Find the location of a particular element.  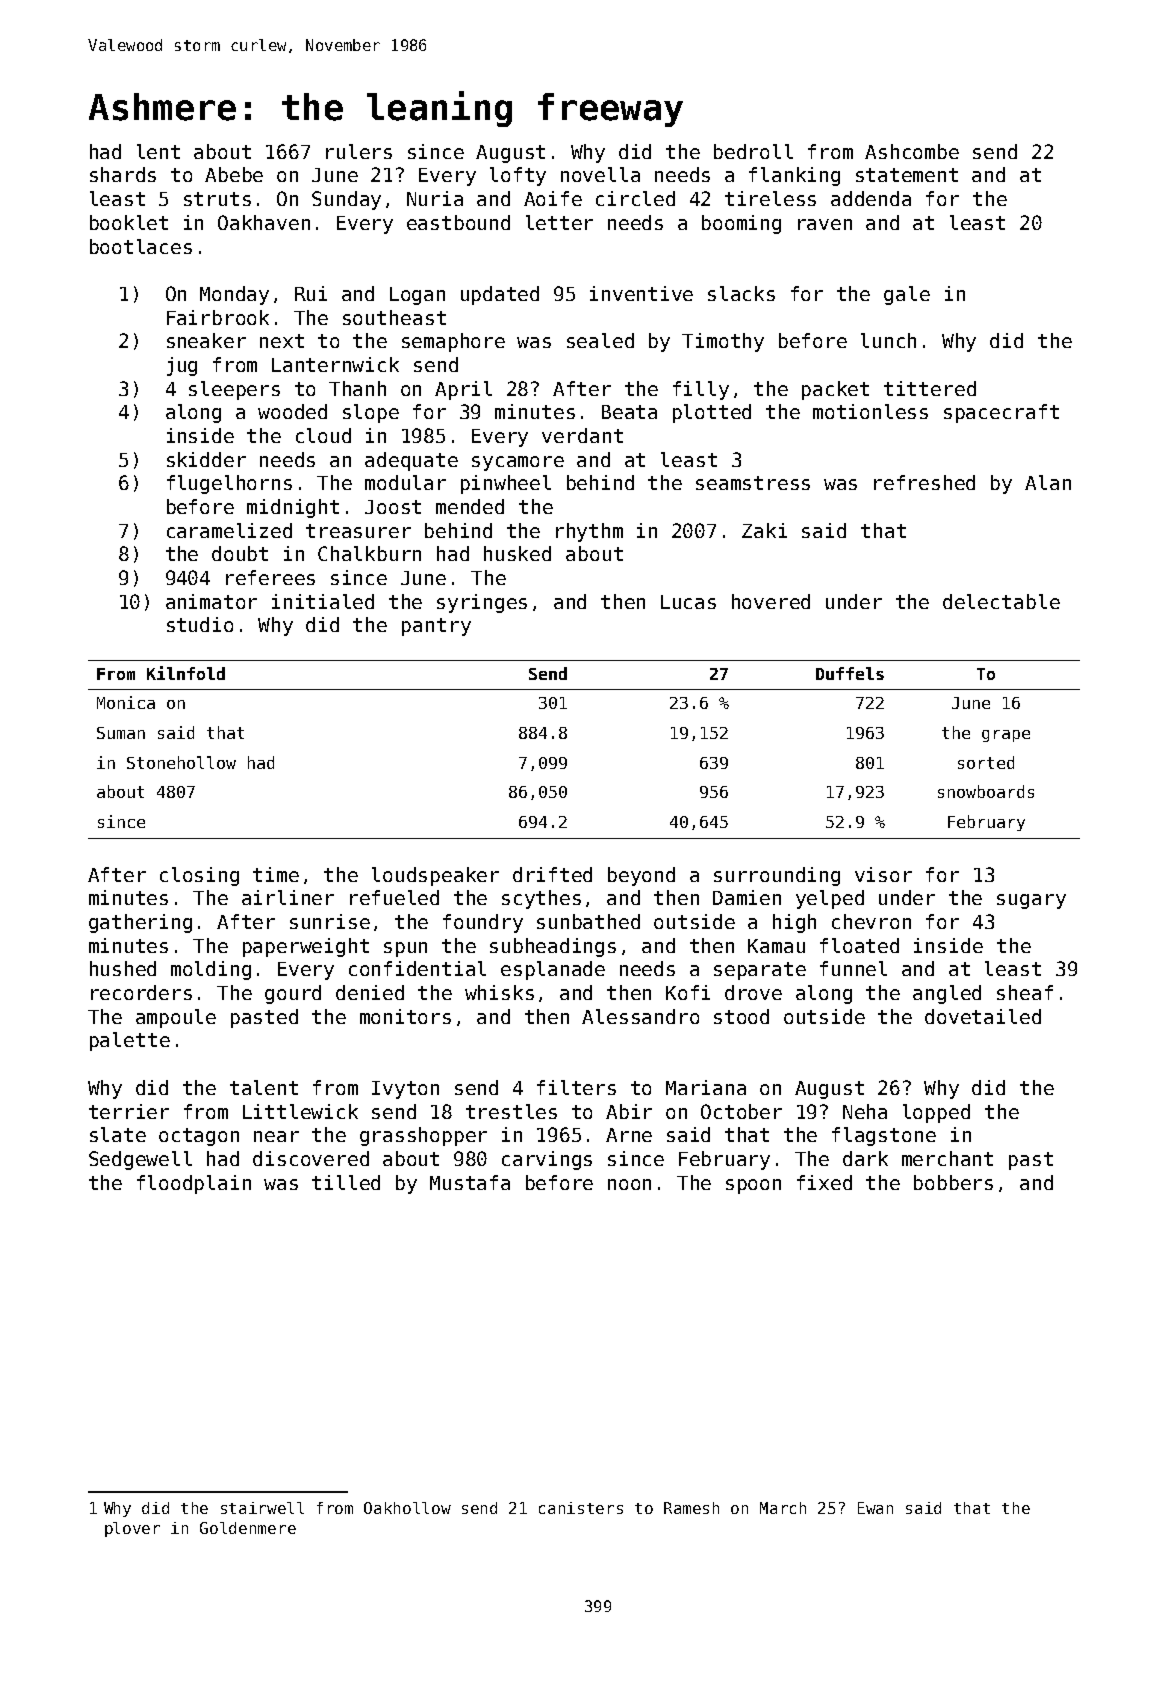

bootlaces is located at coordinates (141, 246).
